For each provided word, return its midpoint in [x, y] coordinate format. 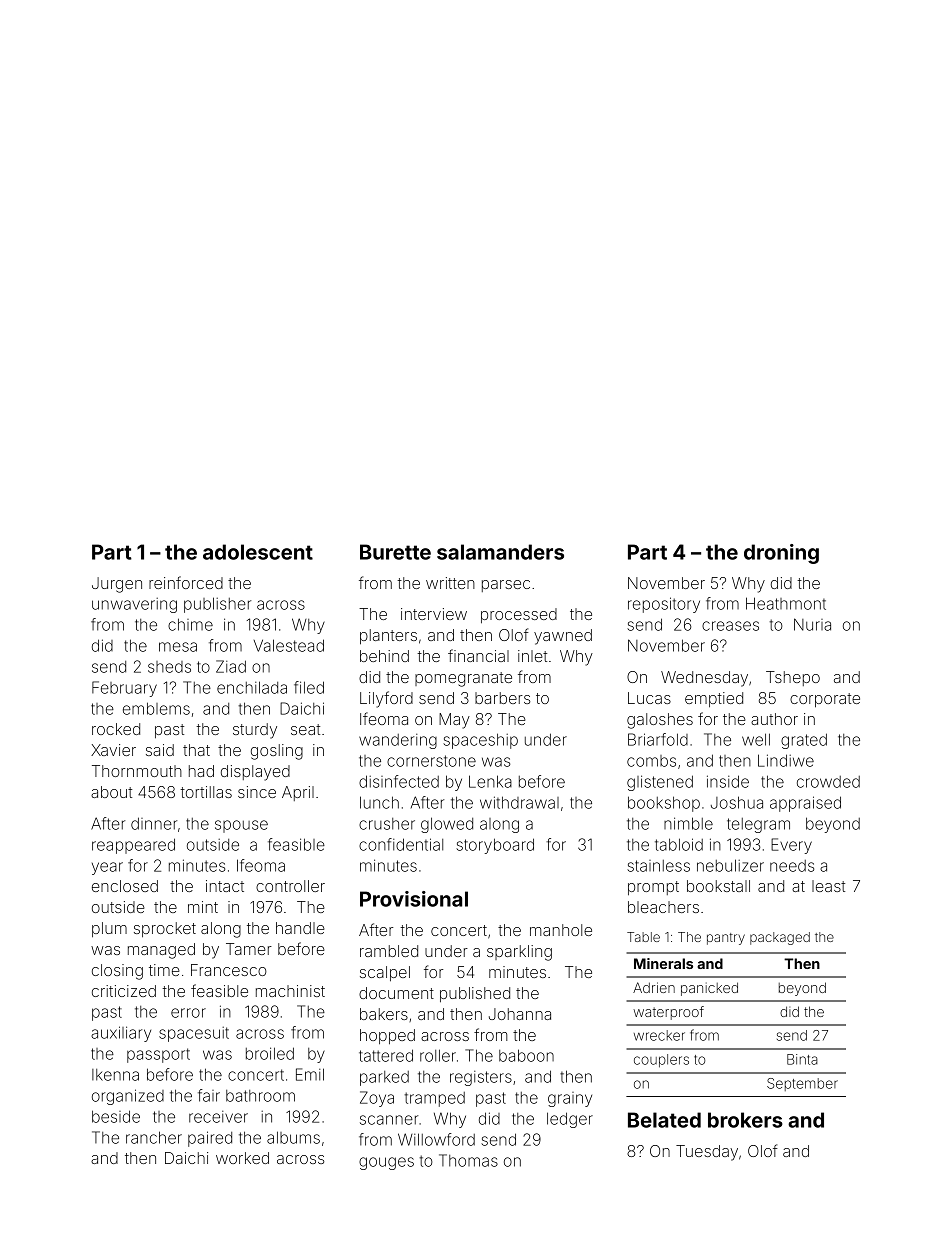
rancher [154, 1137]
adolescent [258, 552]
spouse [241, 826]
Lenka [490, 781]
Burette [395, 552]
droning [781, 554]
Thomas [468, 1160]
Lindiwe [786, 760]
